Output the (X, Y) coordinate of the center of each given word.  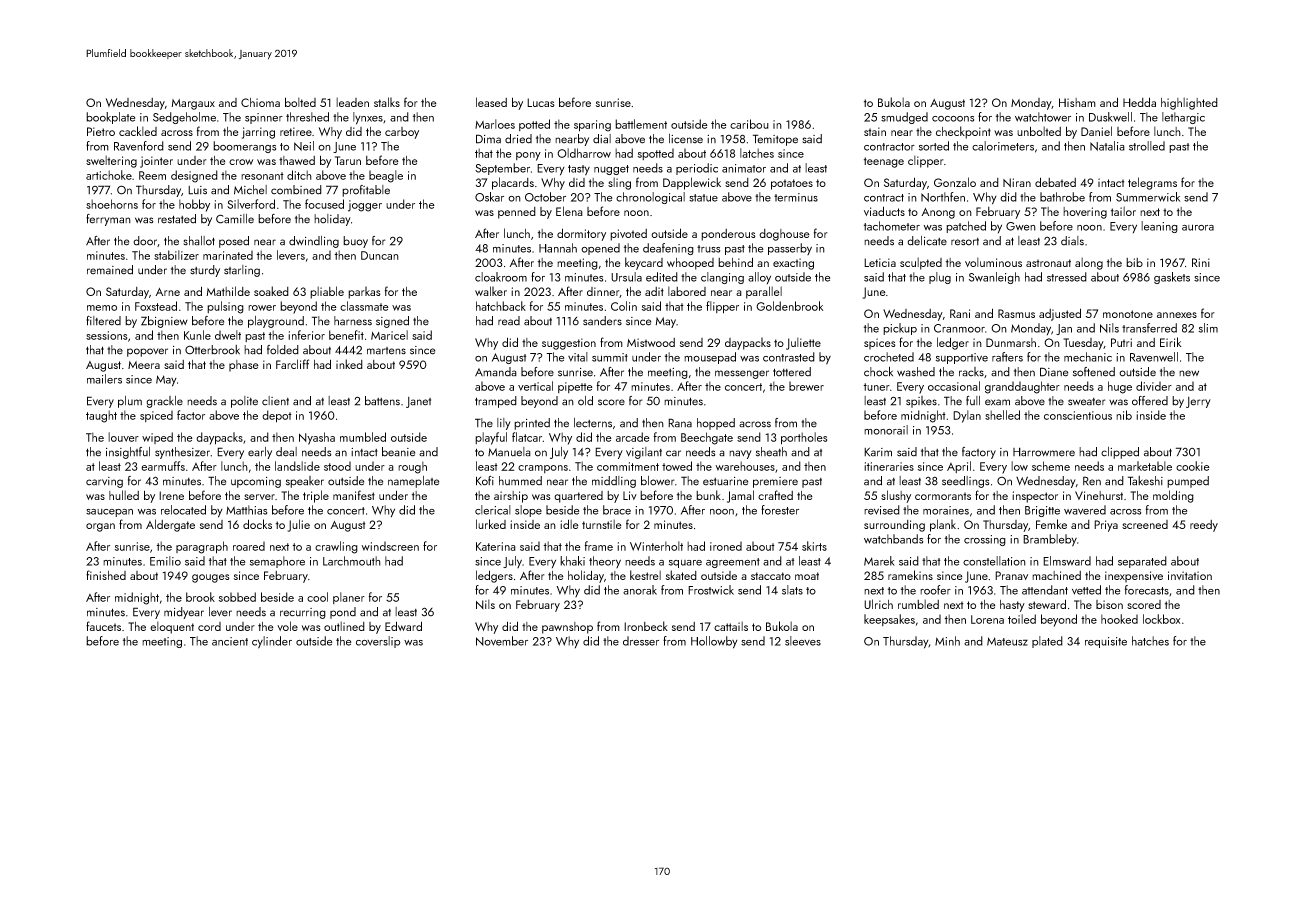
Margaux (193, 104)
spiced (156, 416)
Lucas (541, 102)
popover (147, 352)
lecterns (593, 423)
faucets (103, 626)
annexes (1177, 315)
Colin (624, 306)
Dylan (967, 416)
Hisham (1077, 102)
